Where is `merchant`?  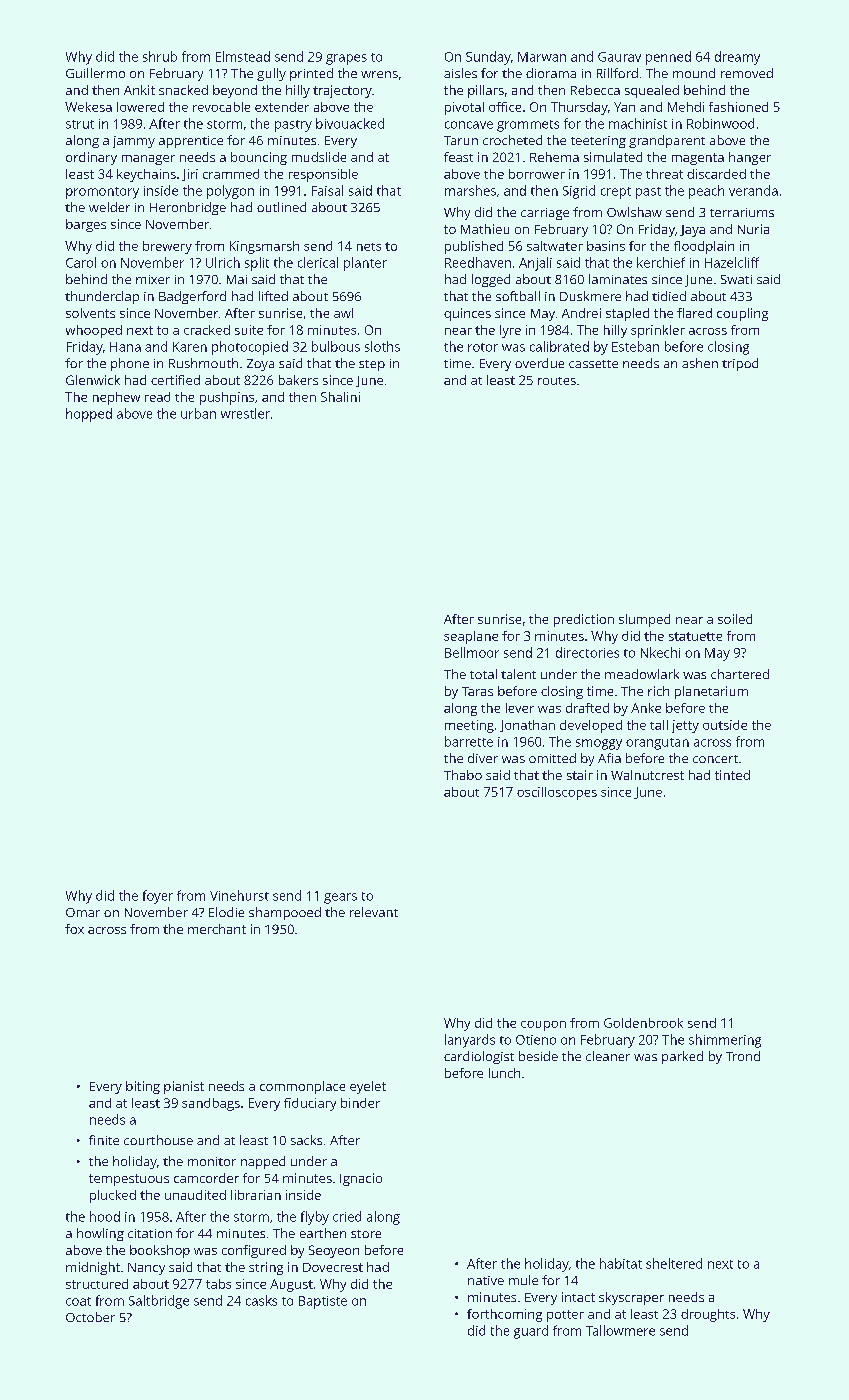 merchant is located at coordinates (217, 929).
